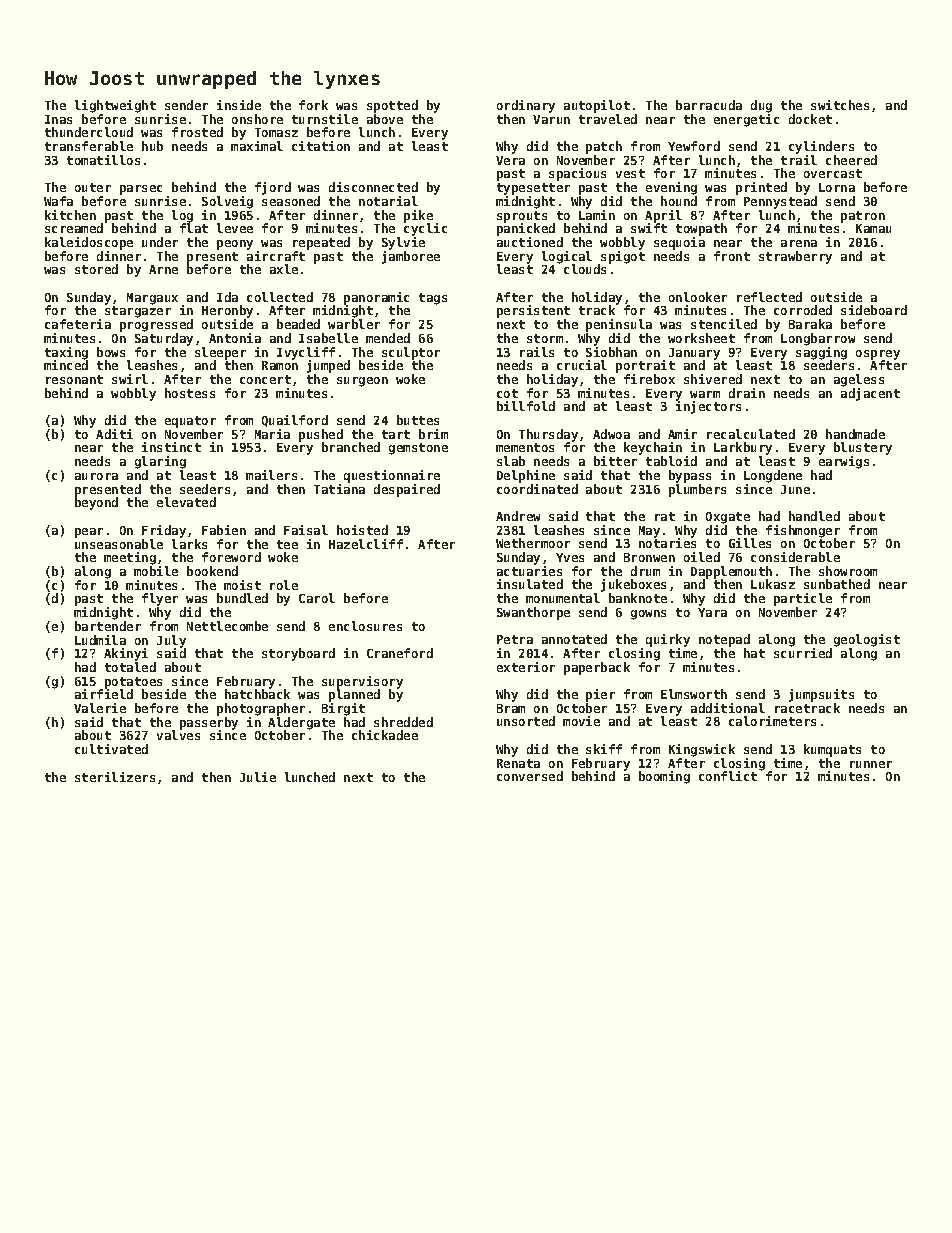  What do you see at coordinates (709, 105) in the screenshot?
I see `barracuda` at bounding box center [709, 105].
